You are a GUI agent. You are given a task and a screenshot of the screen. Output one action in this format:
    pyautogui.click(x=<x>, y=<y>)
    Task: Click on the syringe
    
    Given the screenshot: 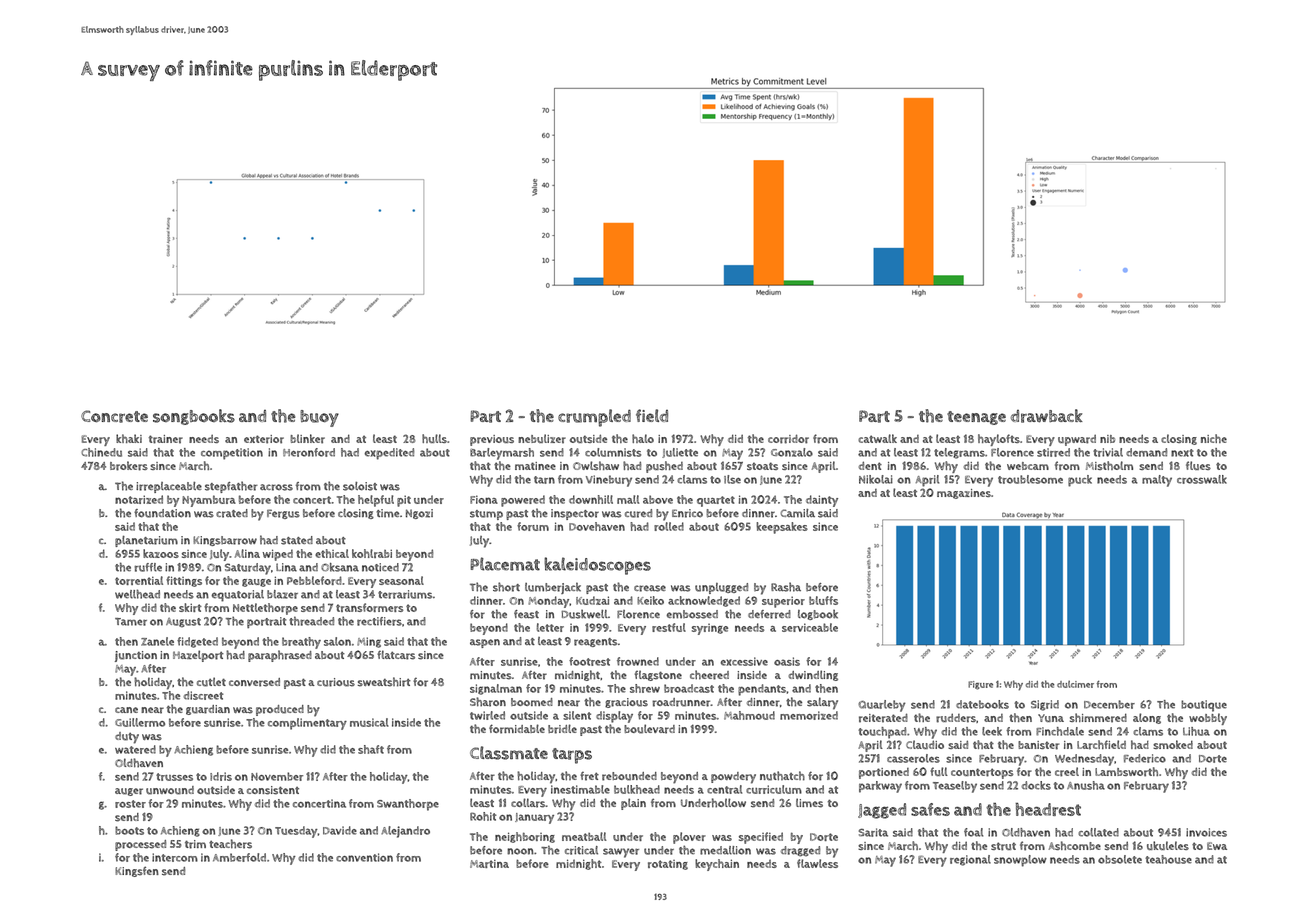 What is the action you would take?
    pyautogui.click(x=710, y=629)
